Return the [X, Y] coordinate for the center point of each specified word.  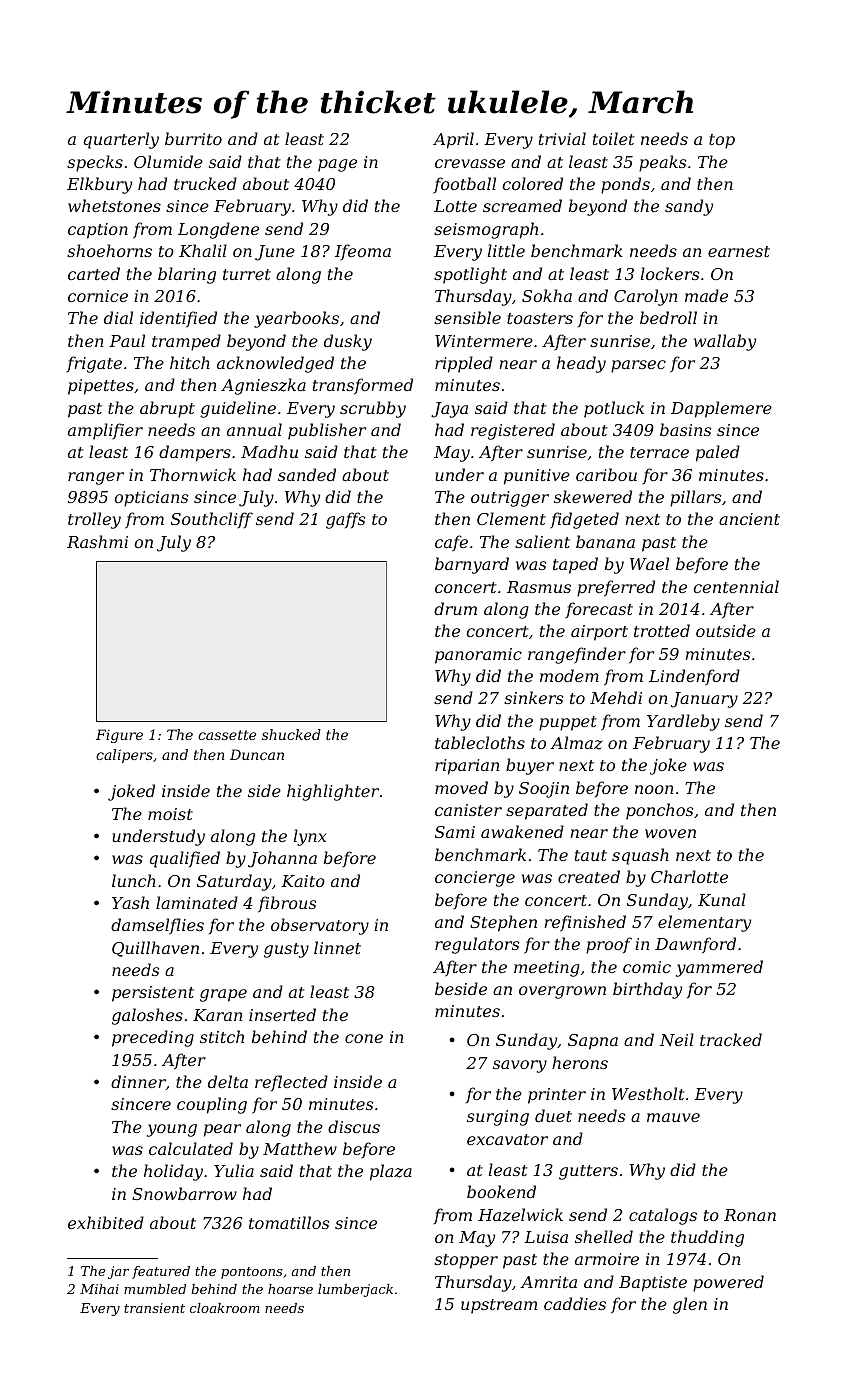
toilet [614, 138]
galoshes [147, 1016]
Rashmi [97, 541]
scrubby [373, 409]
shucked [291, 734]
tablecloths [480, 742]
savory [520, 1066]
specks [95, 163]
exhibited [106, 1222]
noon [654, 789]
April [453, 140]
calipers [124, 756]
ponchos [659, 811]
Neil [677, 1039]
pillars [695, 498]
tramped [186, 342]
